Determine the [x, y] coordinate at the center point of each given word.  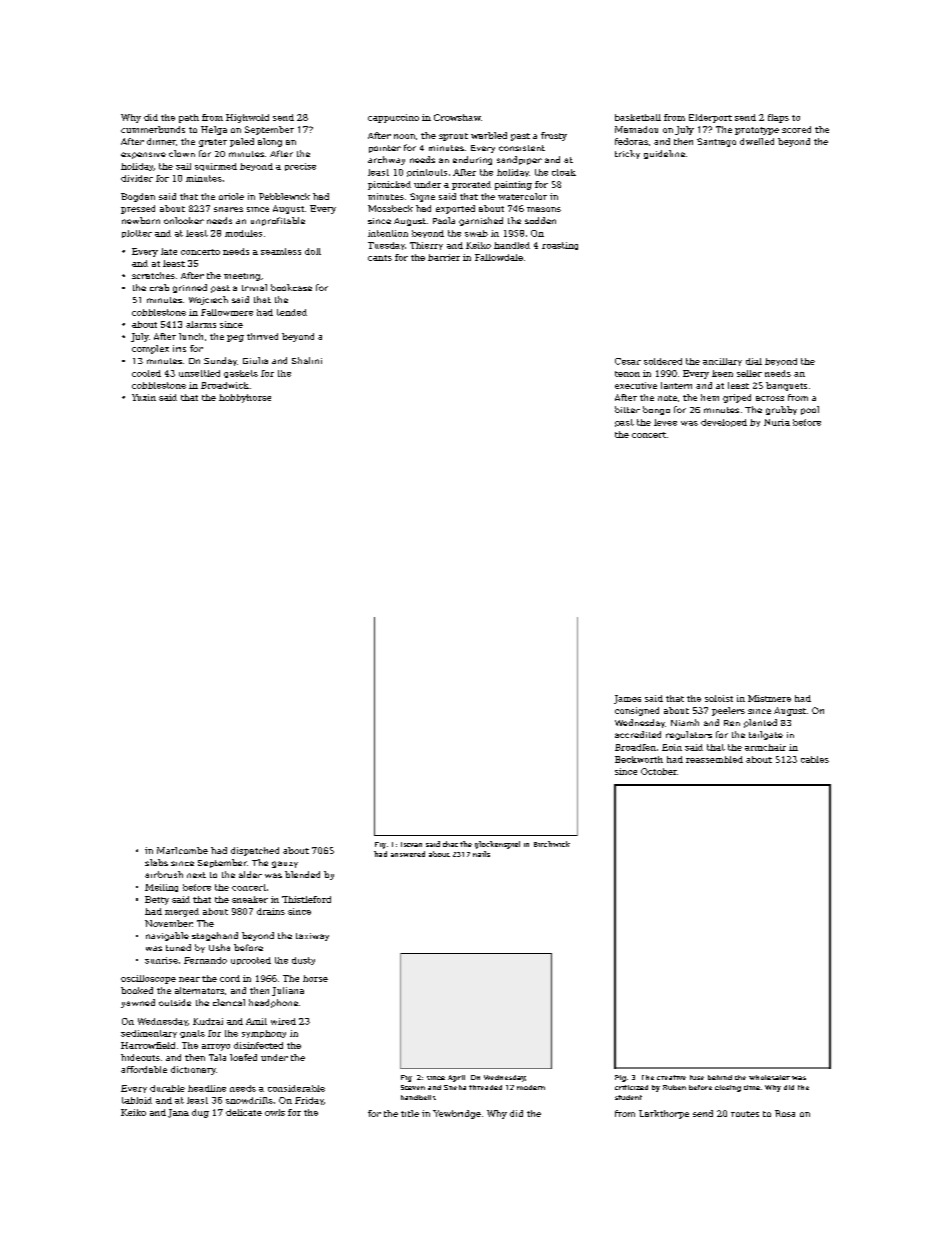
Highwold [247, 118]
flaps [778, 118]
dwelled [757, 141]
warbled [489, 135]
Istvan [411, 844]
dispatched [255, 851]
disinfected [258, 1045]
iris [179, 348]
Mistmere [769, 698]
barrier [444, 257]
